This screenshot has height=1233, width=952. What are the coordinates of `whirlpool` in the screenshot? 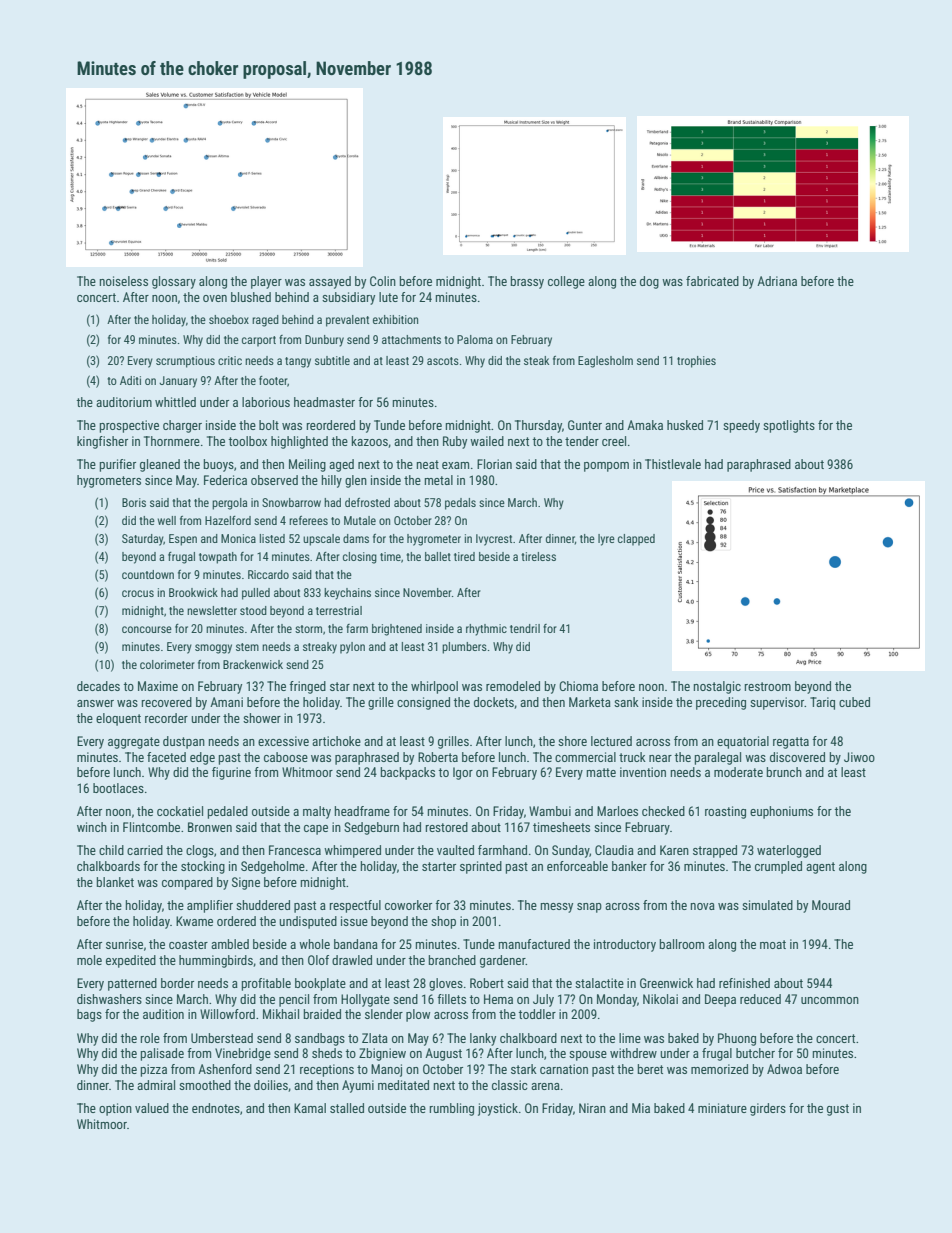 It's located at (434, 687).
